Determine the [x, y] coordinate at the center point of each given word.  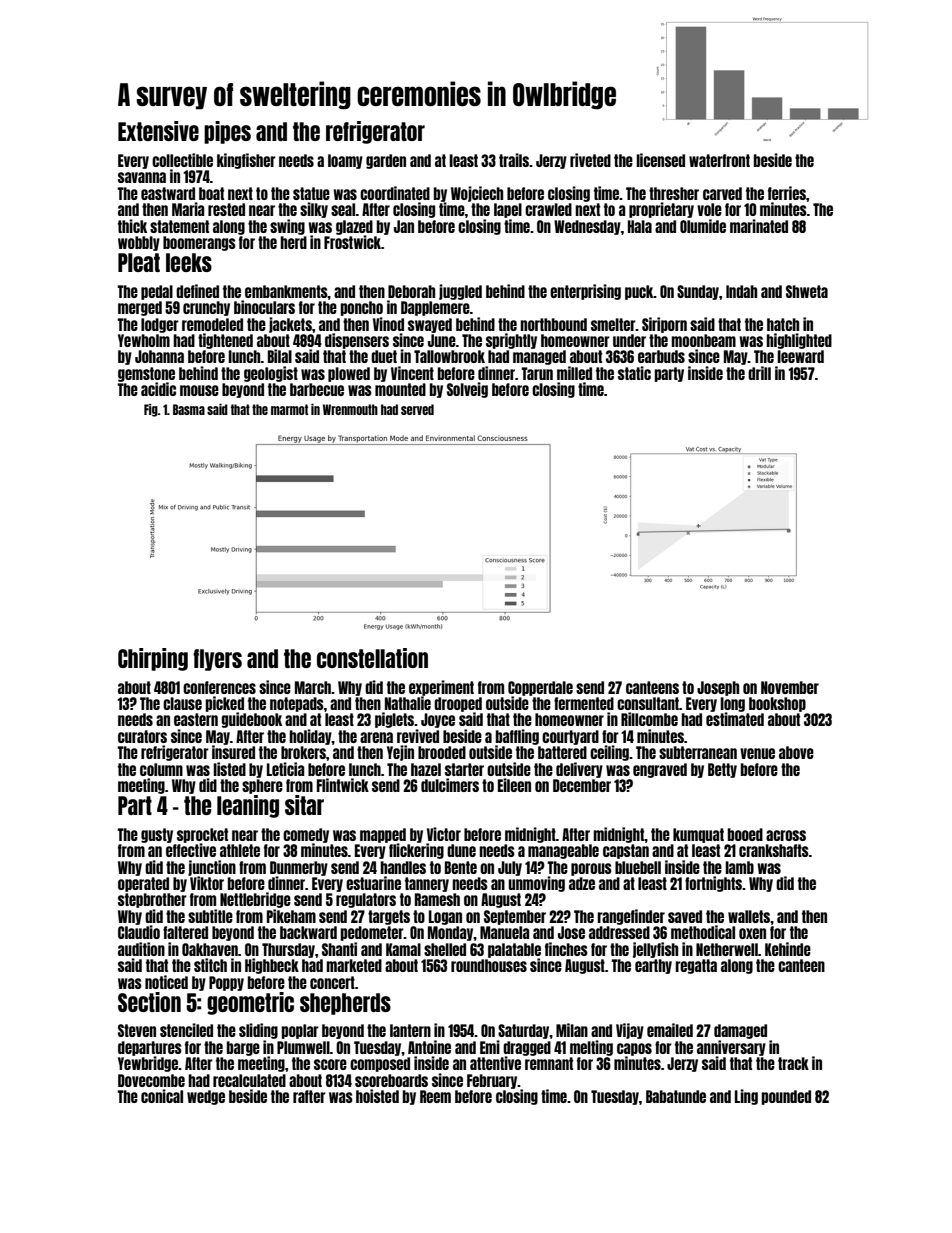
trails [514, 160]
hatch [783, 324]
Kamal [403, 949]
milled [574, 373]
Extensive [158, 131]
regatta [696, 966]
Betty [722, 770]
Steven [137, 1030]
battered [562, 752]
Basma [189, 409]
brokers [303, 752]
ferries [787, 193]
